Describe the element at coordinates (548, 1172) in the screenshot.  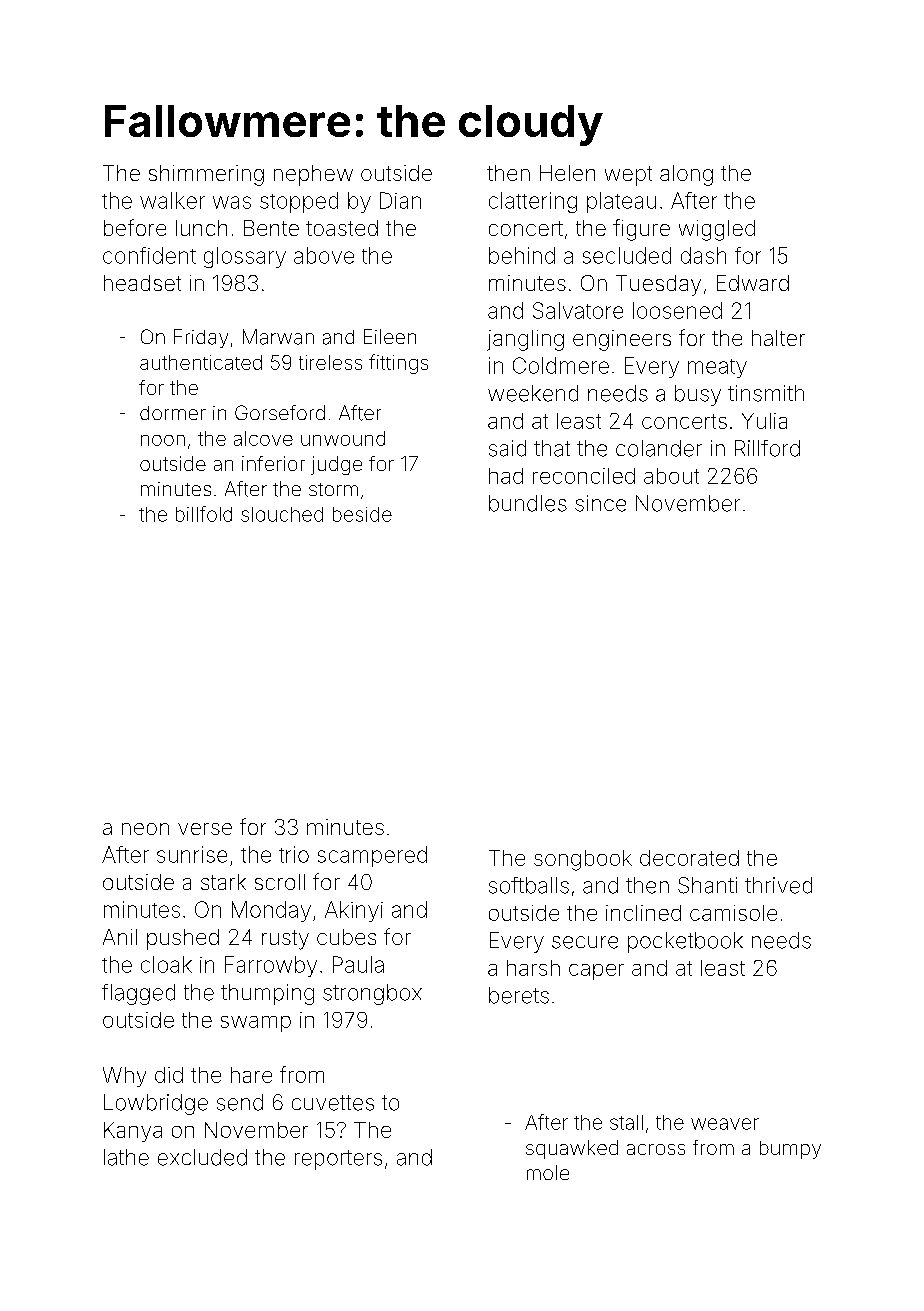
I see `mole` at that location.
